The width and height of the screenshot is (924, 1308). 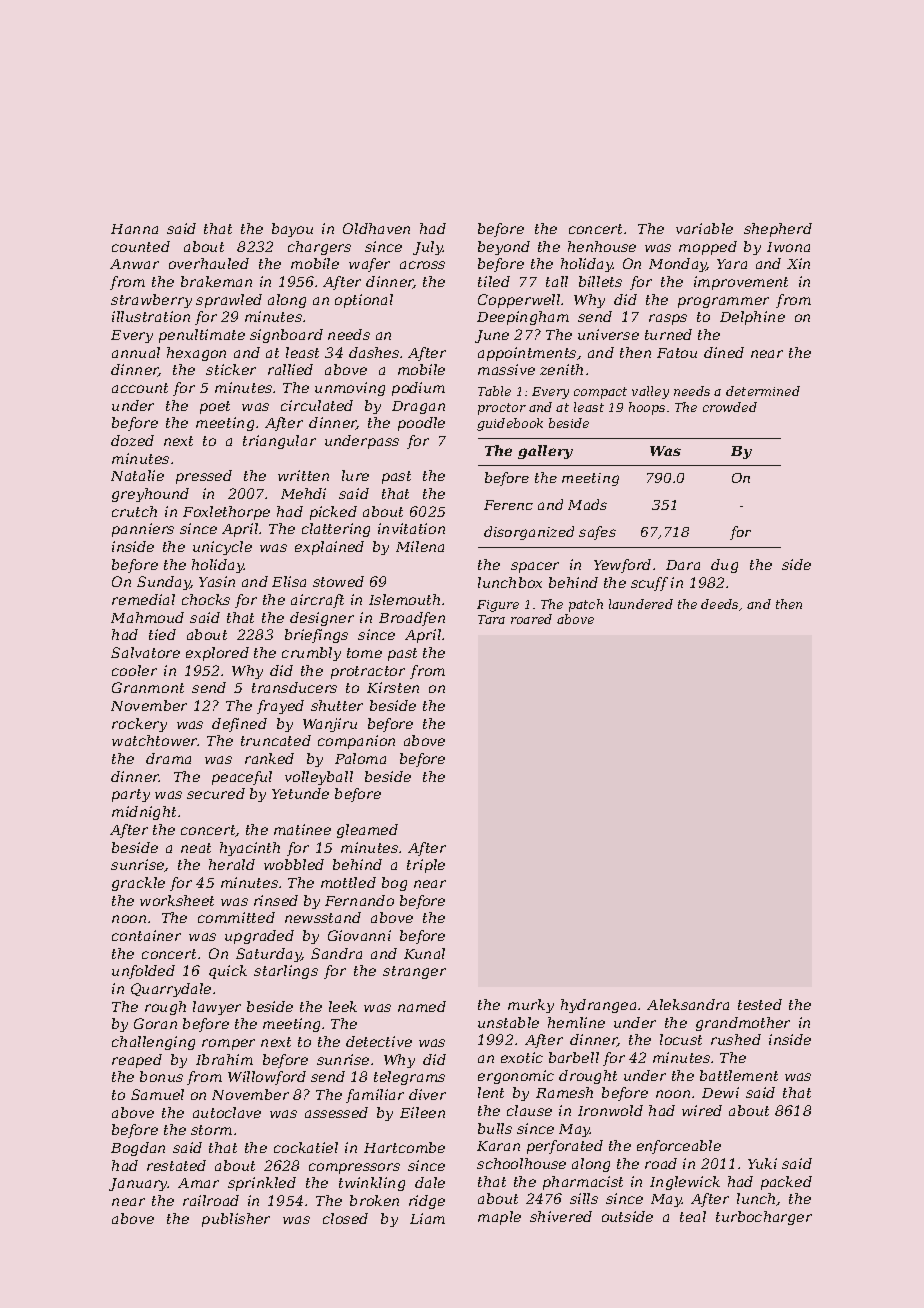 I want to click on Oldhaven, so click(x=376, y=228).
